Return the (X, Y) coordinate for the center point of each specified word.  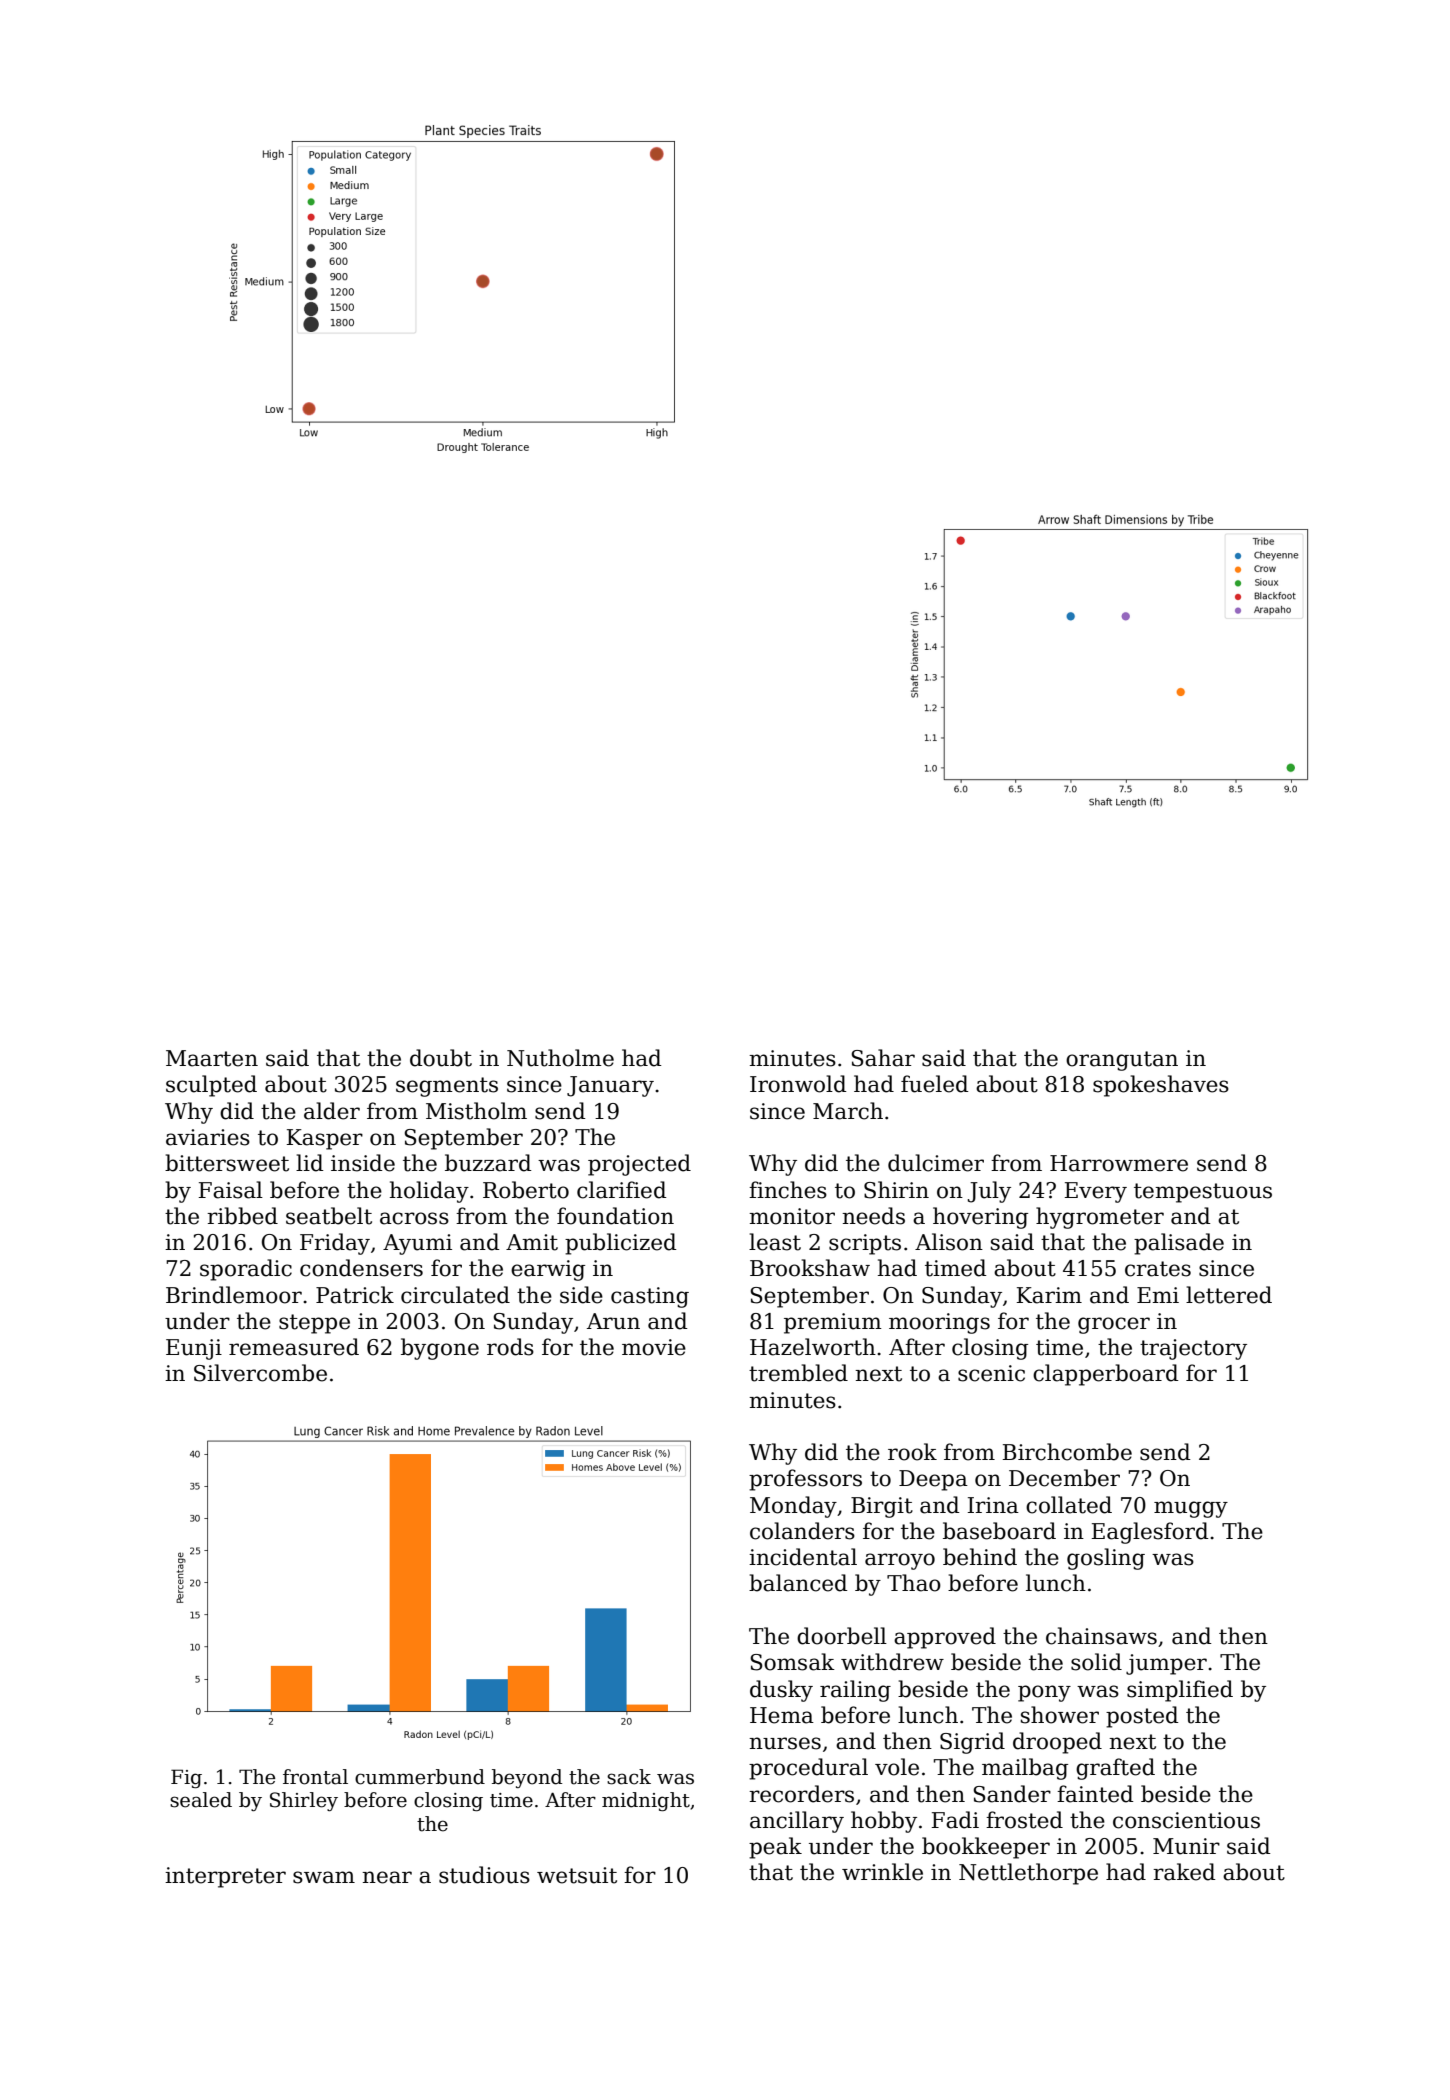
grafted (1115, 1769)
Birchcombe (1067, 1452)
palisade (1179, 1244)
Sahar (883, 1058)
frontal (315, 1777)
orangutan (1122, 1061)
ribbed (242, 1216)
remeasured (294, 1347)
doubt (441, 1058)
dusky (781, 1691)
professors (805, 1480)
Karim (1049, 1295)
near (387, 1877)
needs (873, 1216)
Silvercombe (260, 1373)
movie (654, 1347)
